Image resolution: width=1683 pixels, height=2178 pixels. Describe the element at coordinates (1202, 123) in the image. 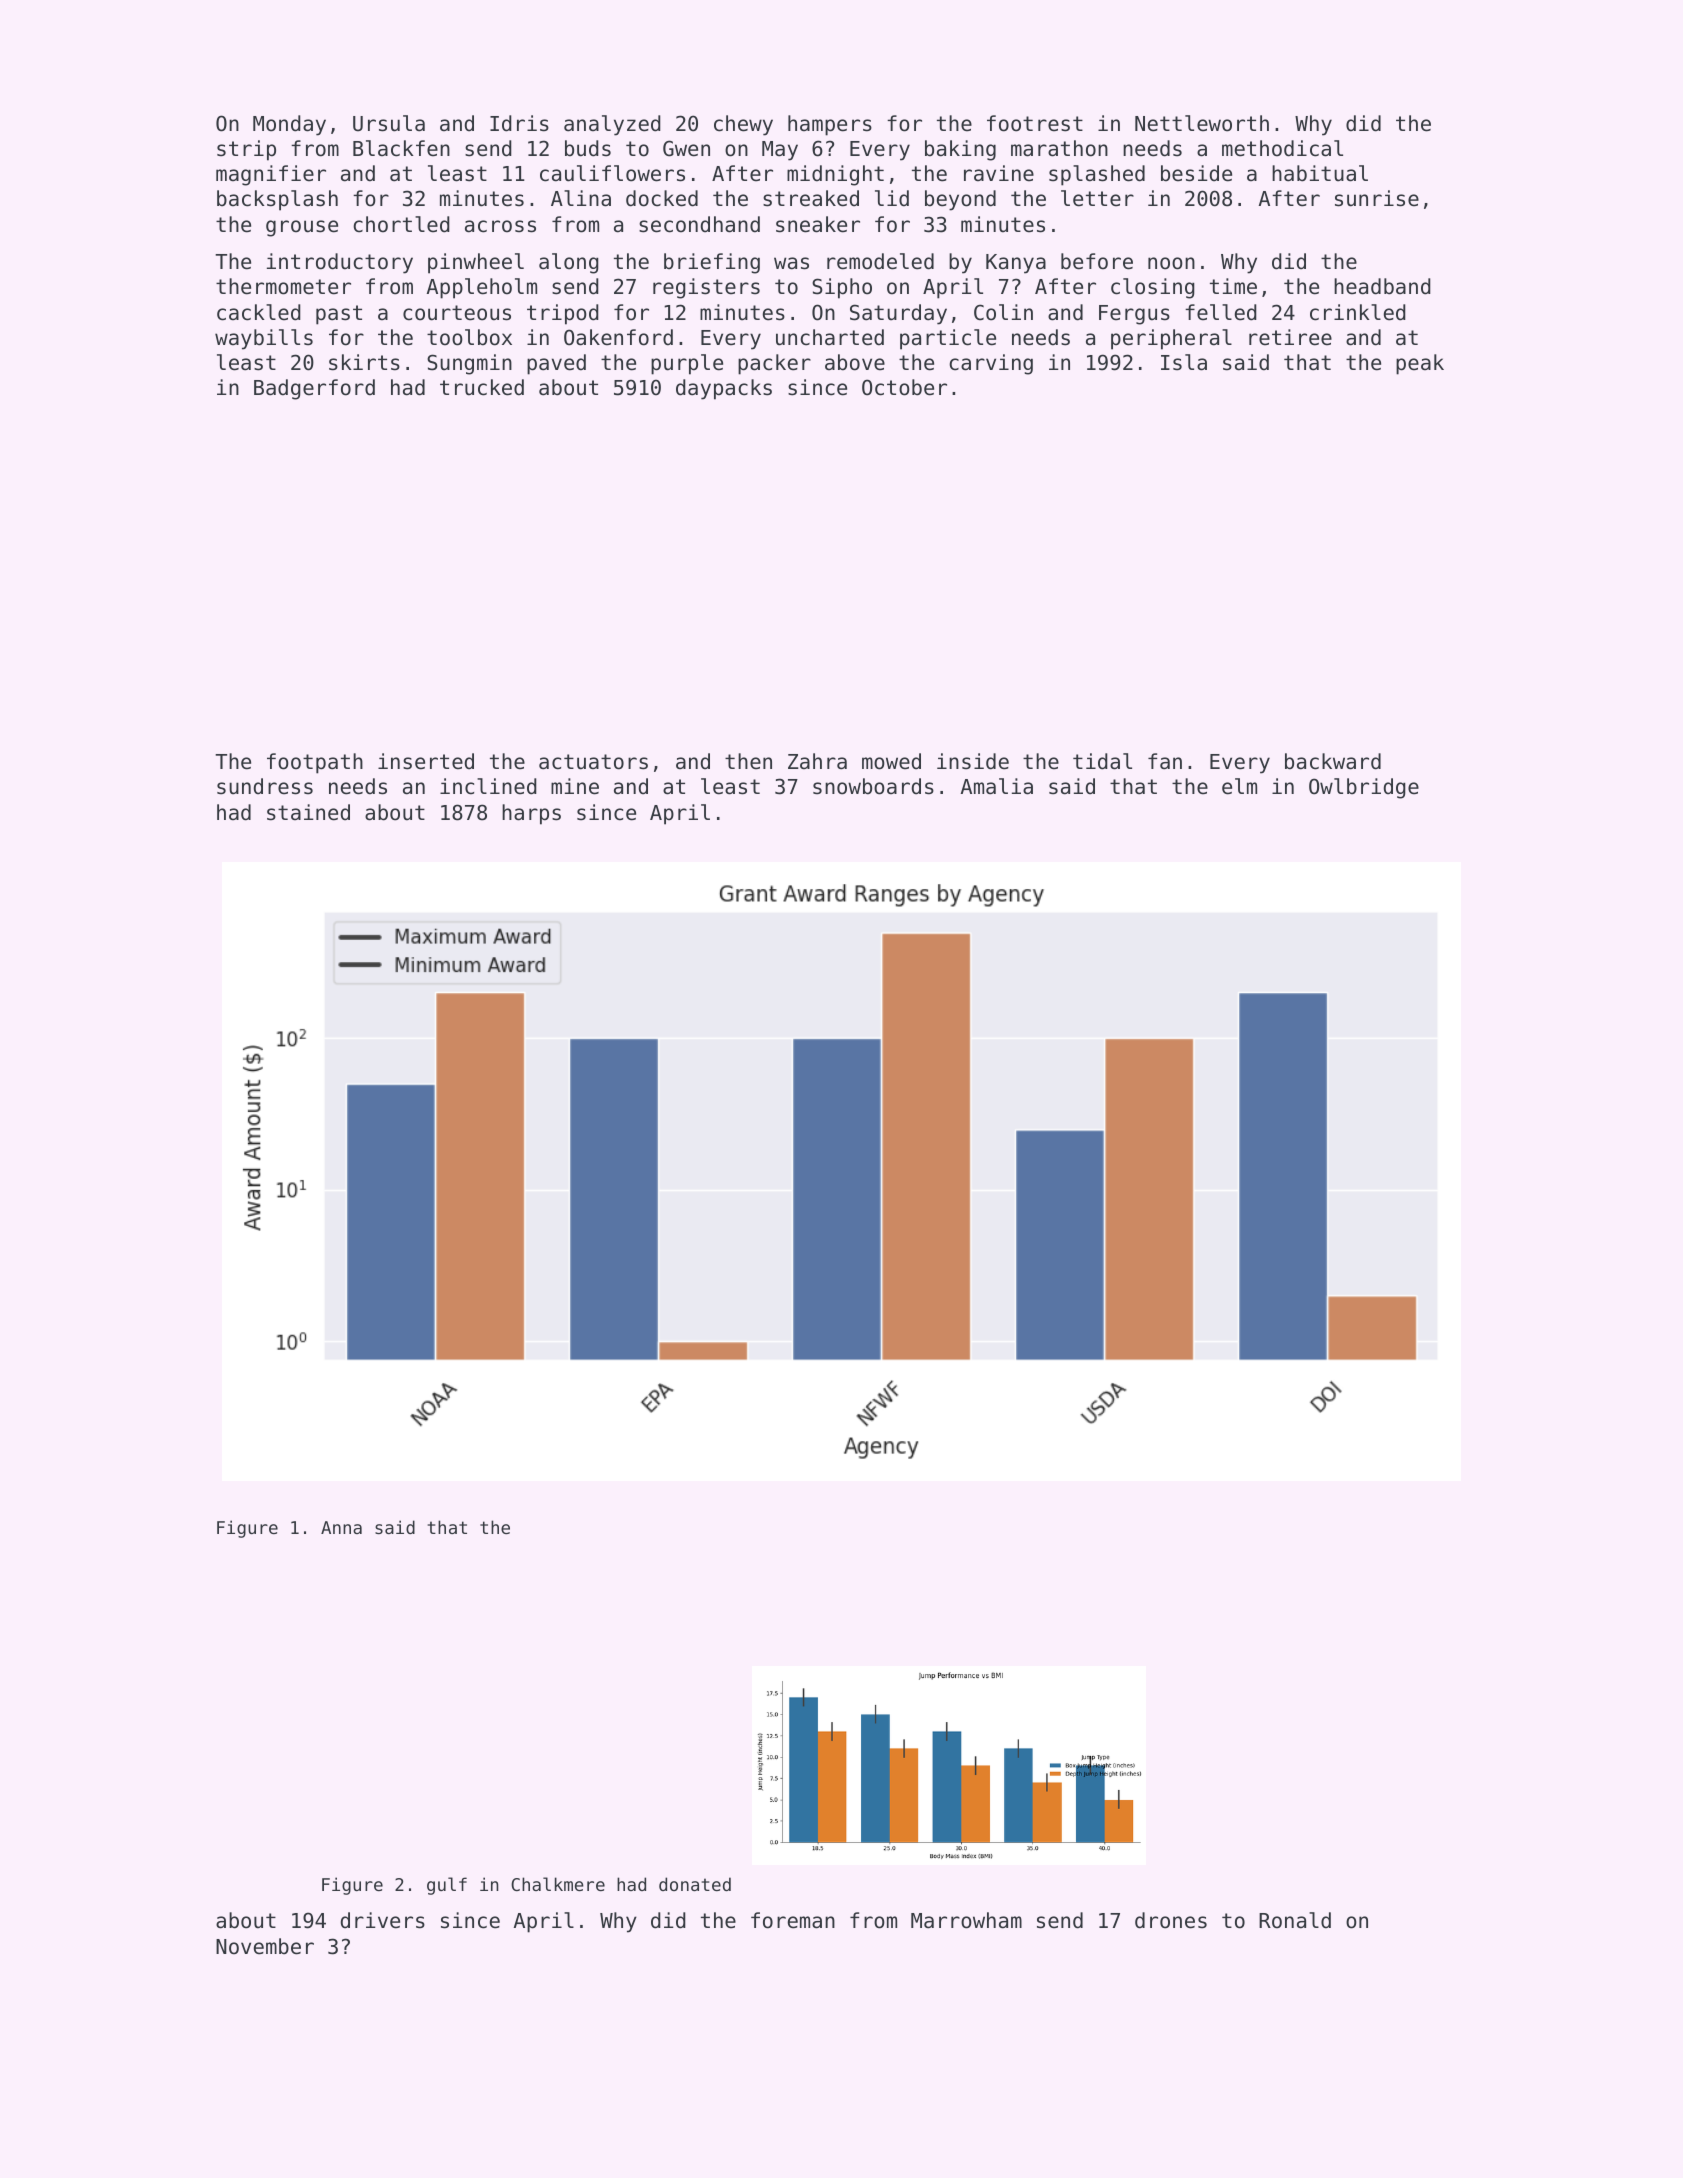

I see `Nettleworth` at that location.
